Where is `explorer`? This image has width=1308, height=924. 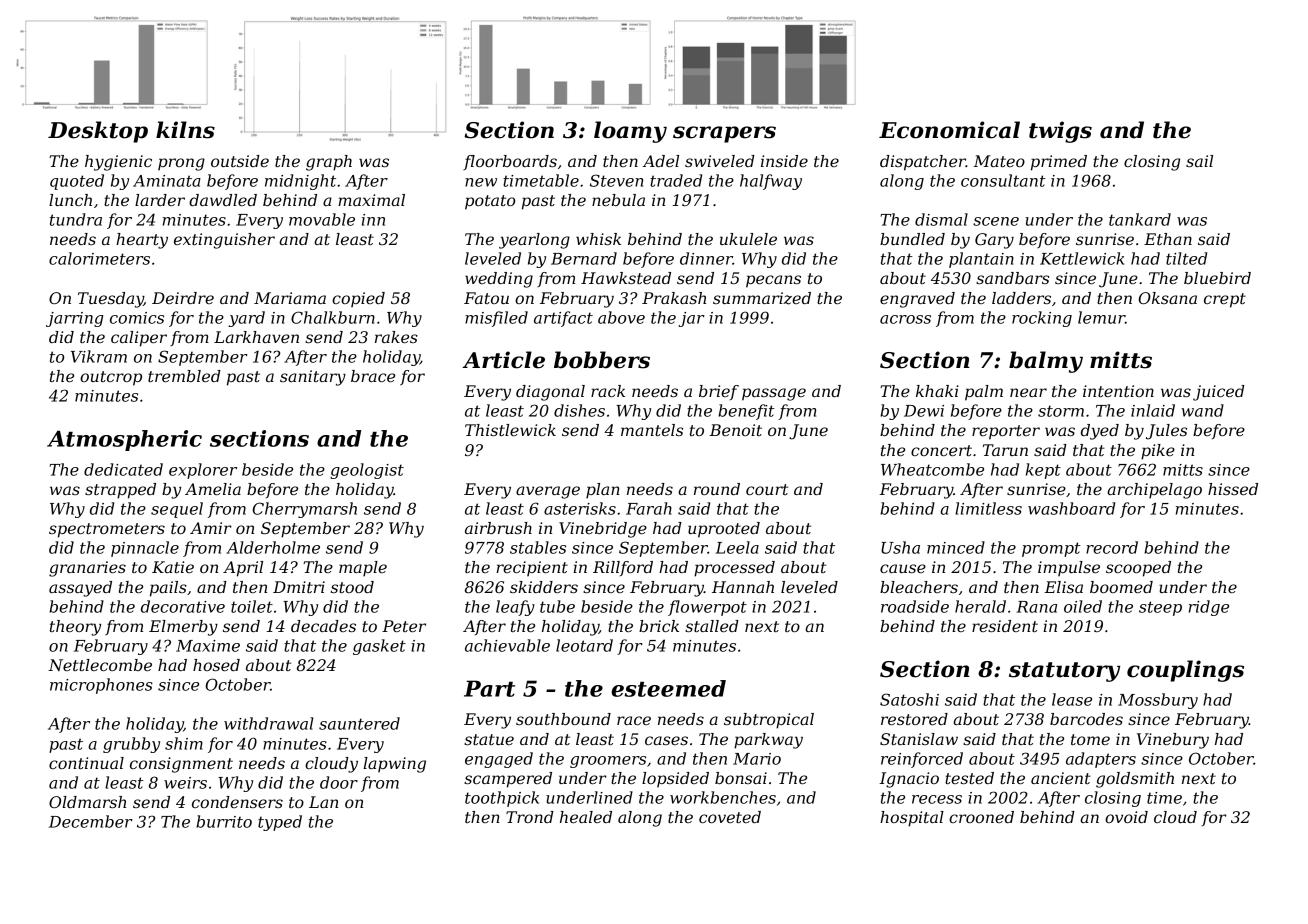 explorer is located at coordinates (203, 471).
